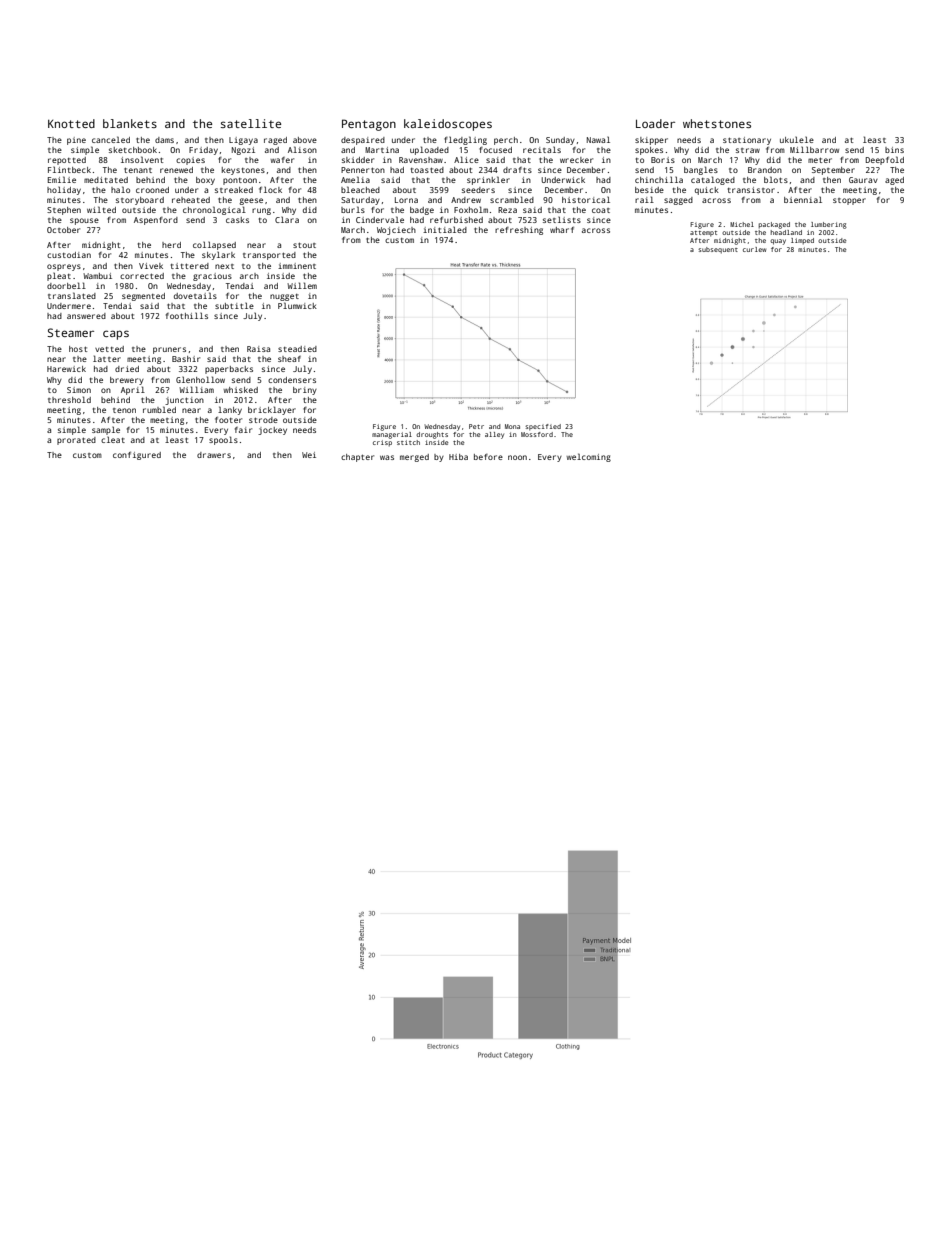 Image resolution: width=952 pixels, height=1233 pixels. I want to click on Raisa, so click(258, 349).
